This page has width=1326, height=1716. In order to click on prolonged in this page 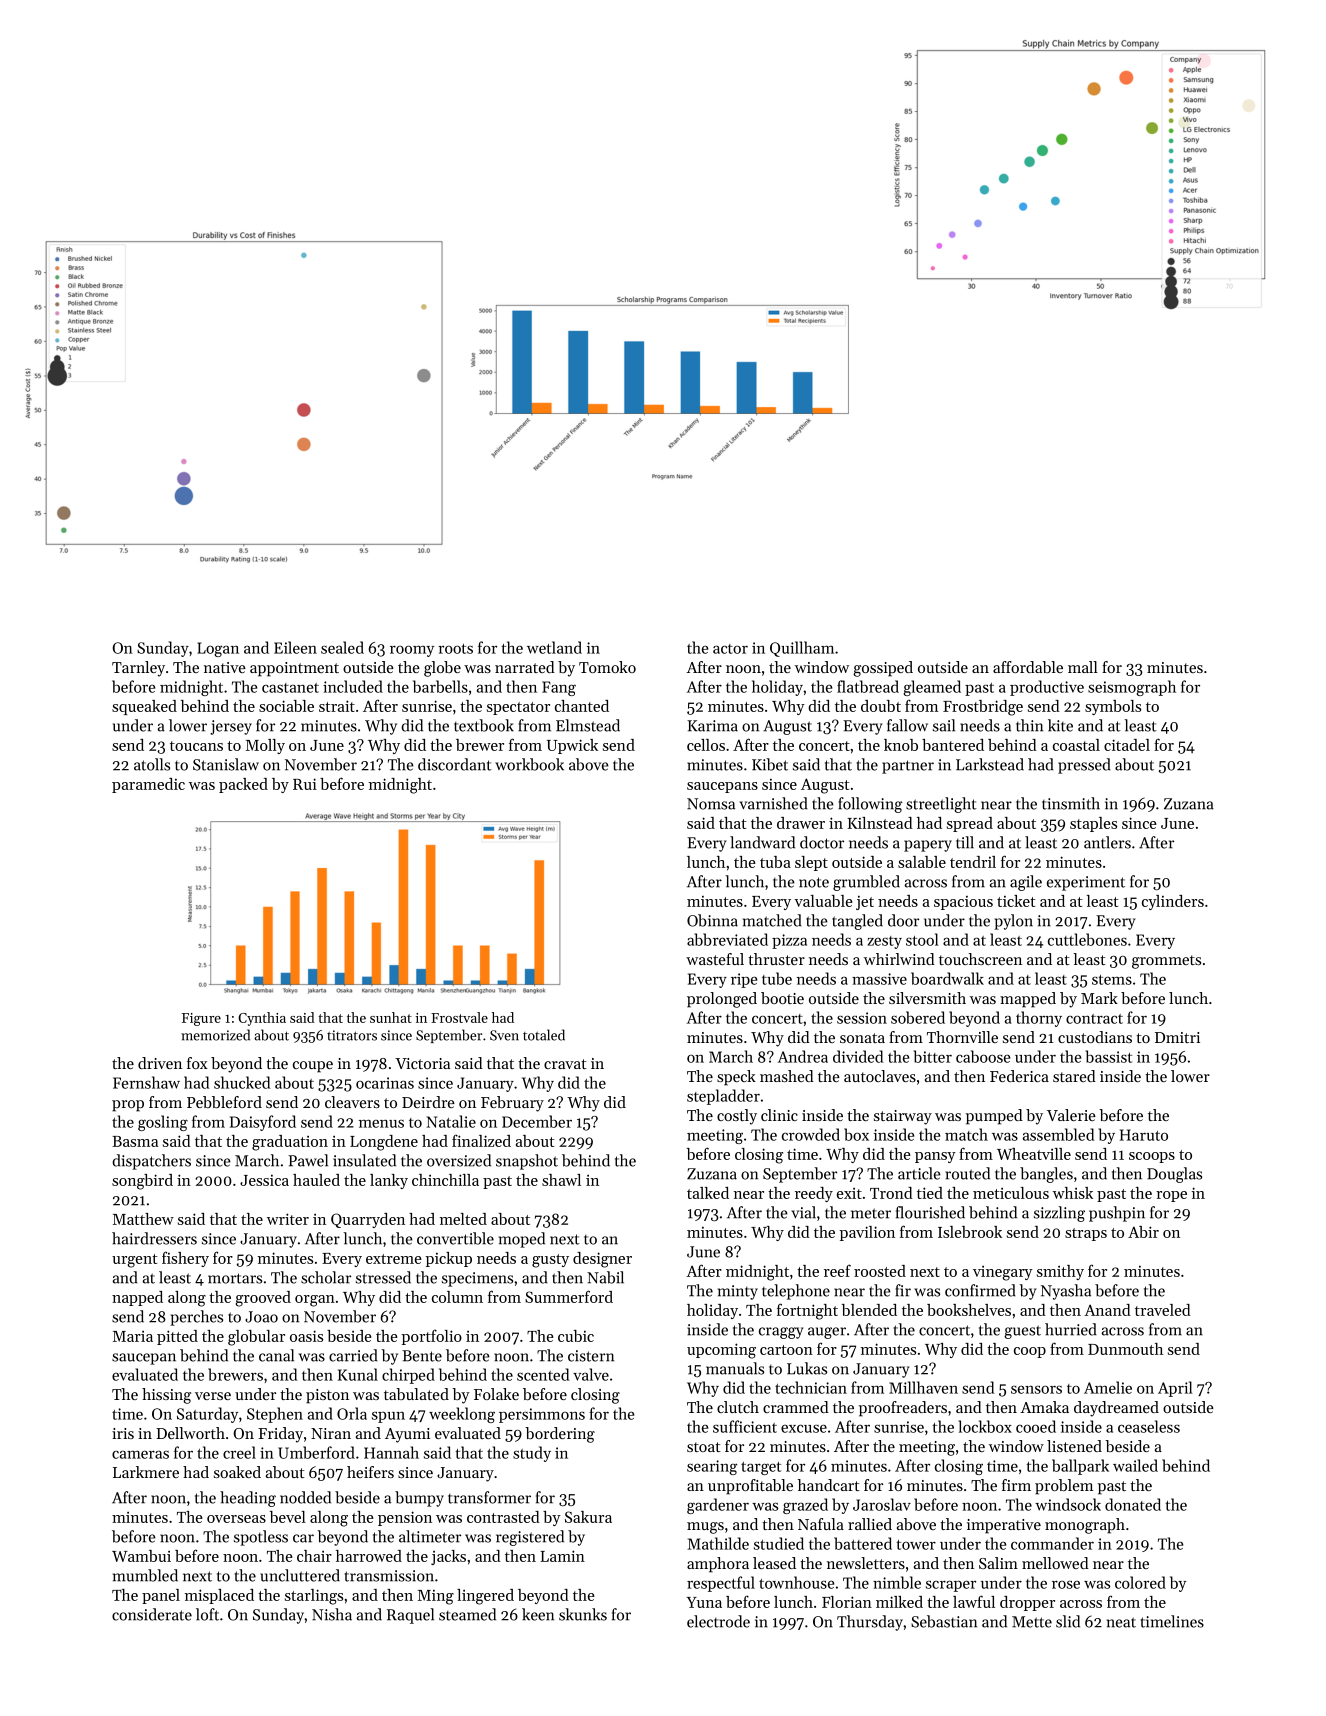, I will do `click(722, 1000)`.
